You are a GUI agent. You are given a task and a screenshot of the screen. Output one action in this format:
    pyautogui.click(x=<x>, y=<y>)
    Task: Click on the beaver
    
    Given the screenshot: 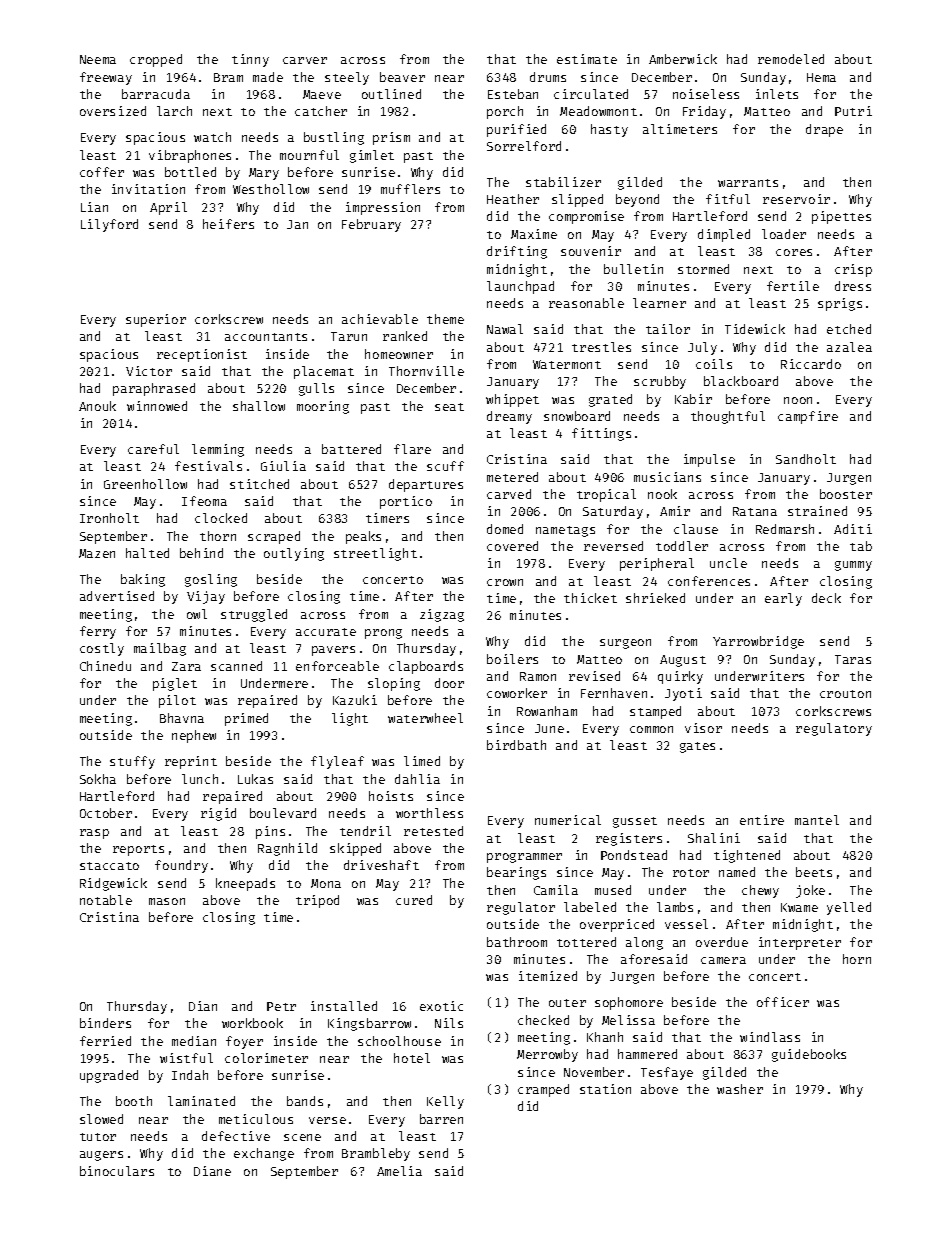 What is the action you would take?
    pyautogui.click(x=402, y=77)
